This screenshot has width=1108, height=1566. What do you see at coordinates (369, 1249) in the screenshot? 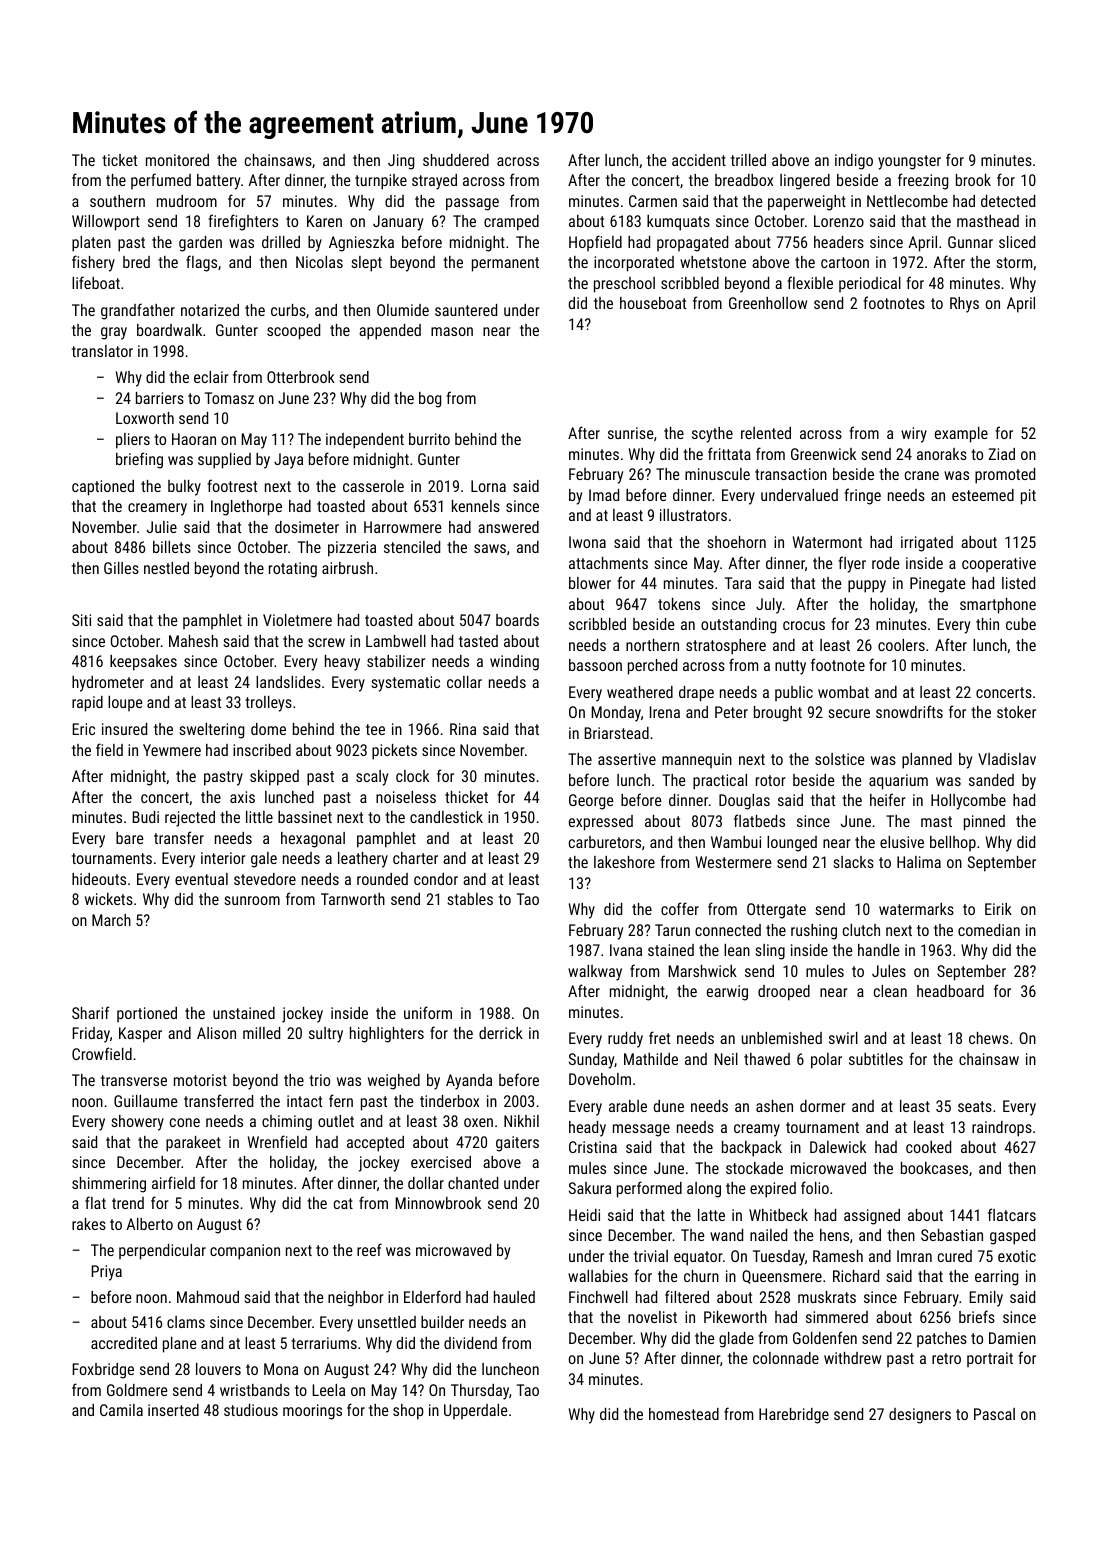
I see `reef` at bounding box center [369, 1249].
